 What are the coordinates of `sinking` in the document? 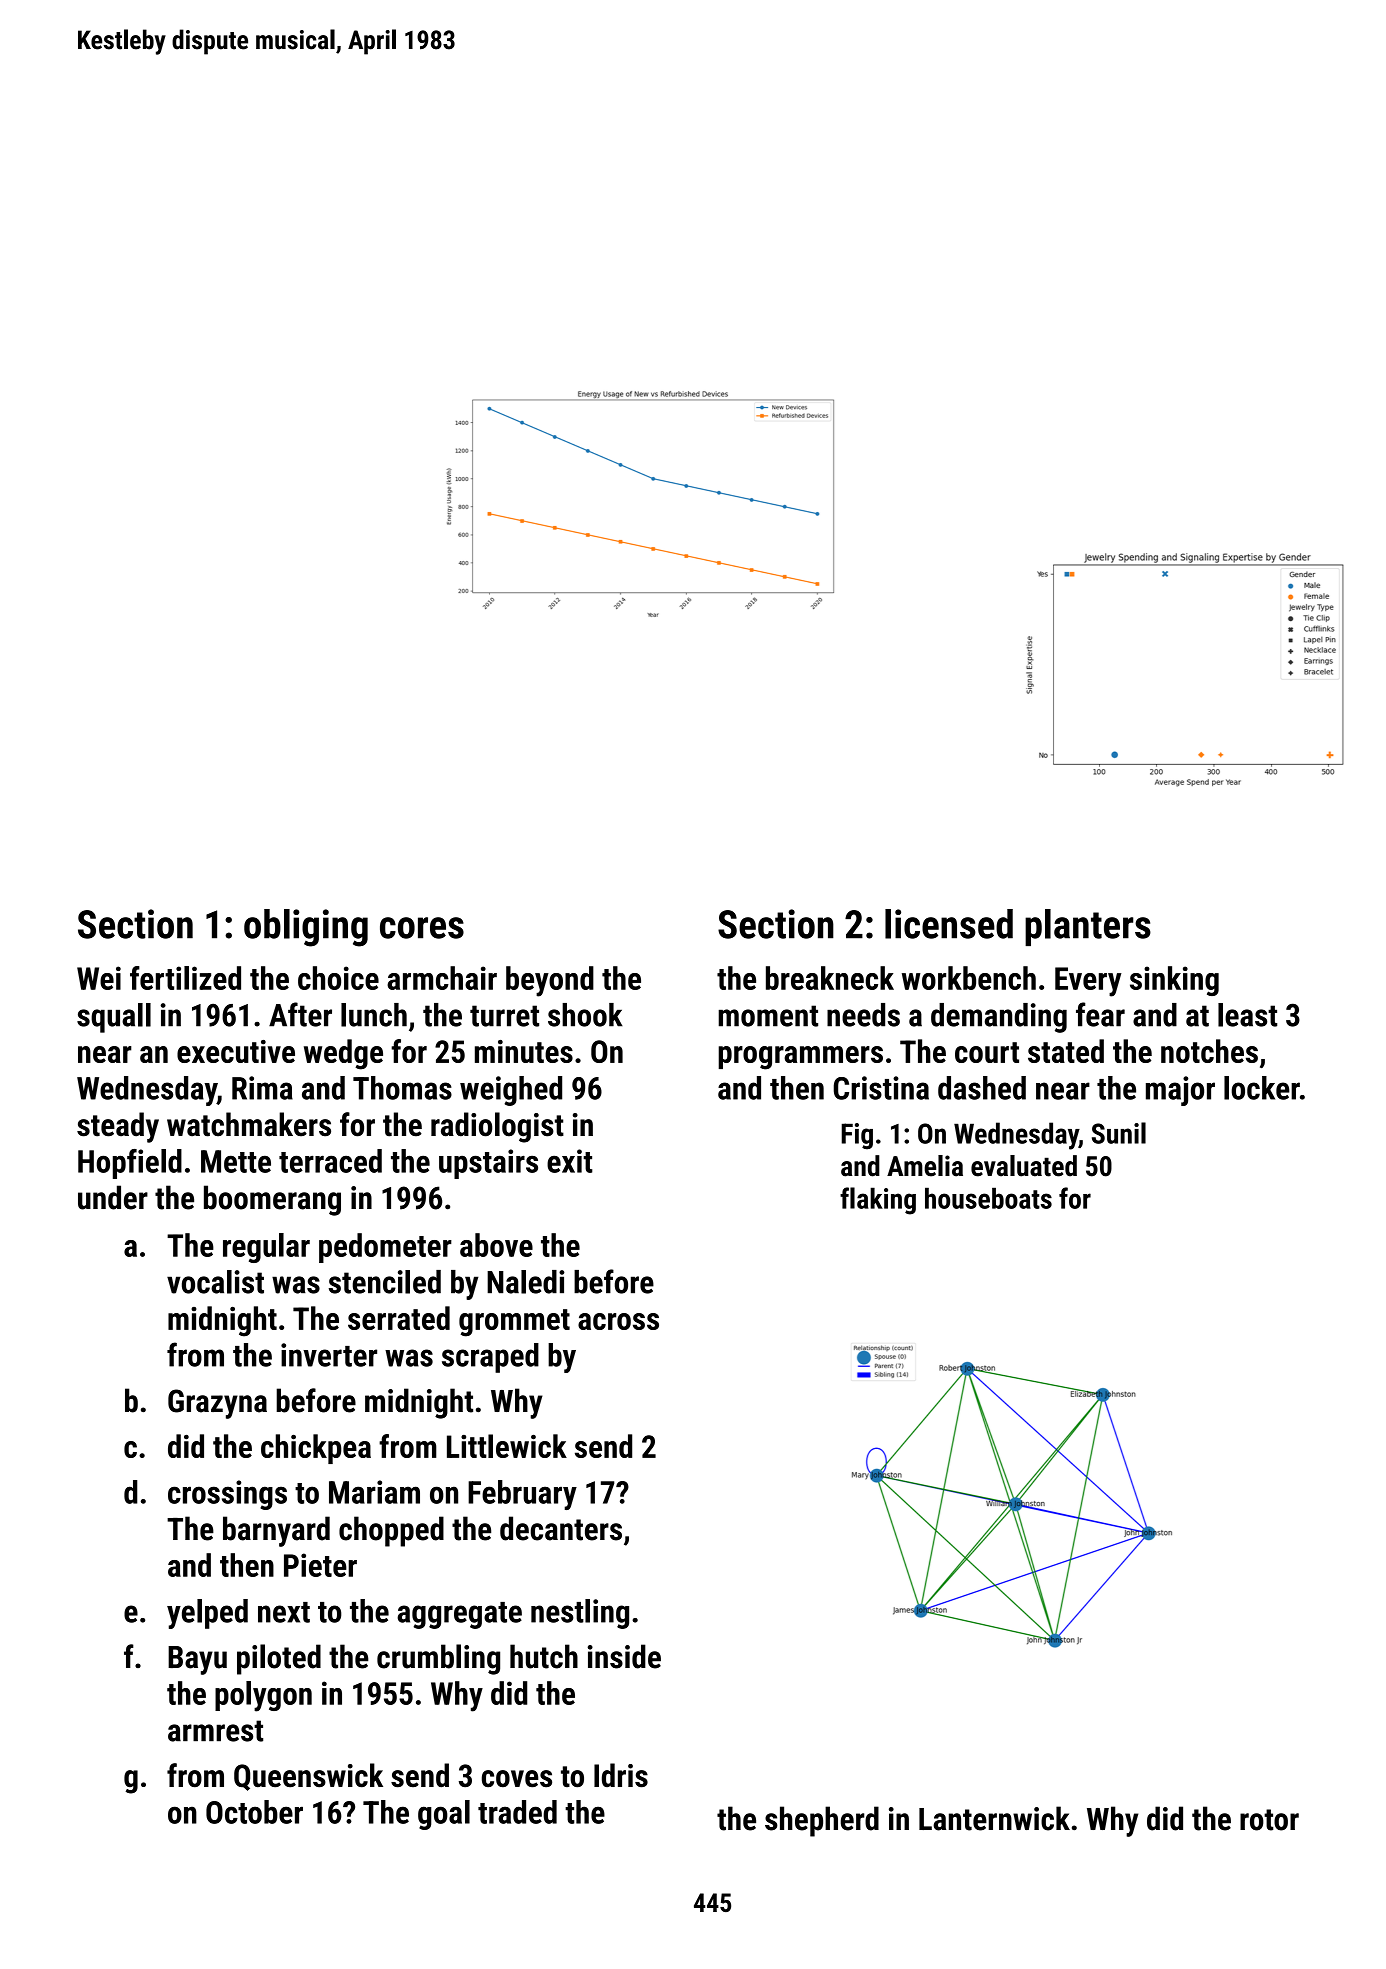 It's located at (1174, 981).
